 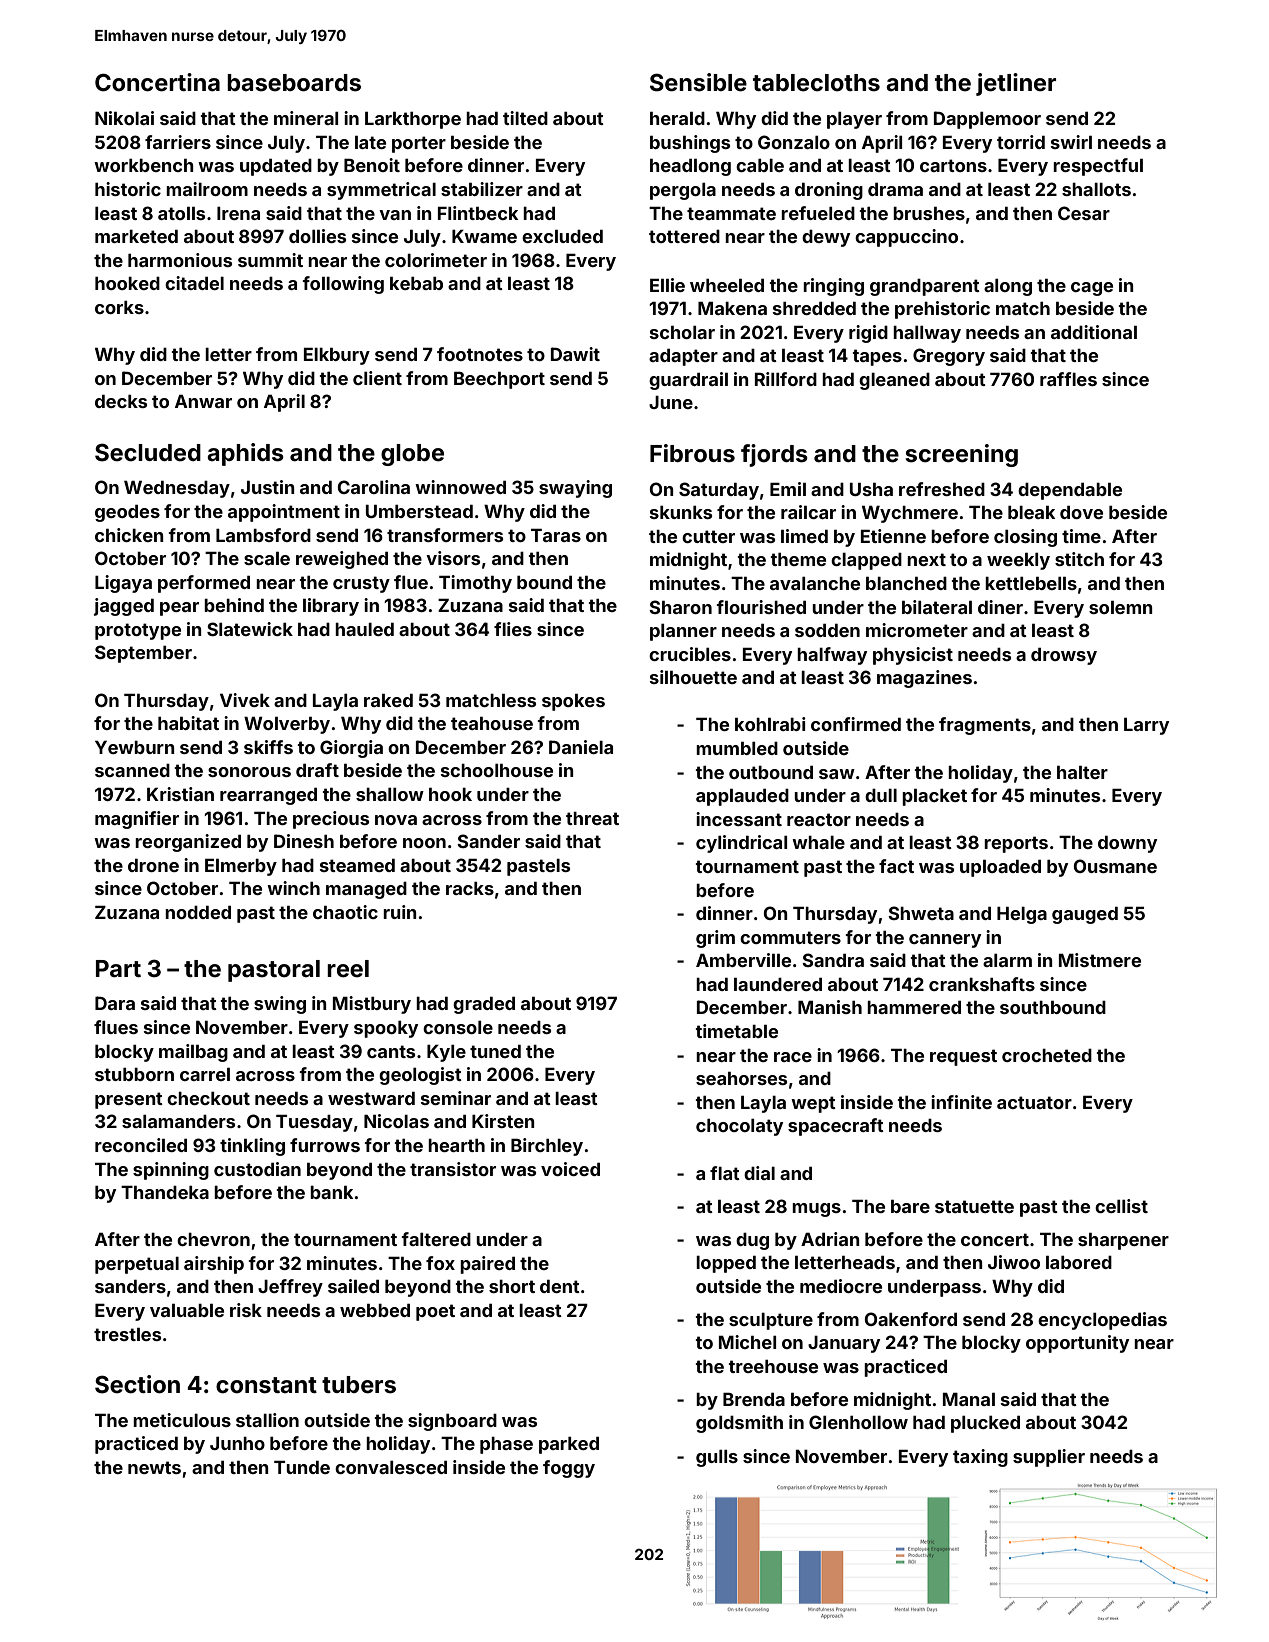 What do you see at coordinates (123, 584) in the image?
I see `Ligaya` at bounding box center [123, 584].
